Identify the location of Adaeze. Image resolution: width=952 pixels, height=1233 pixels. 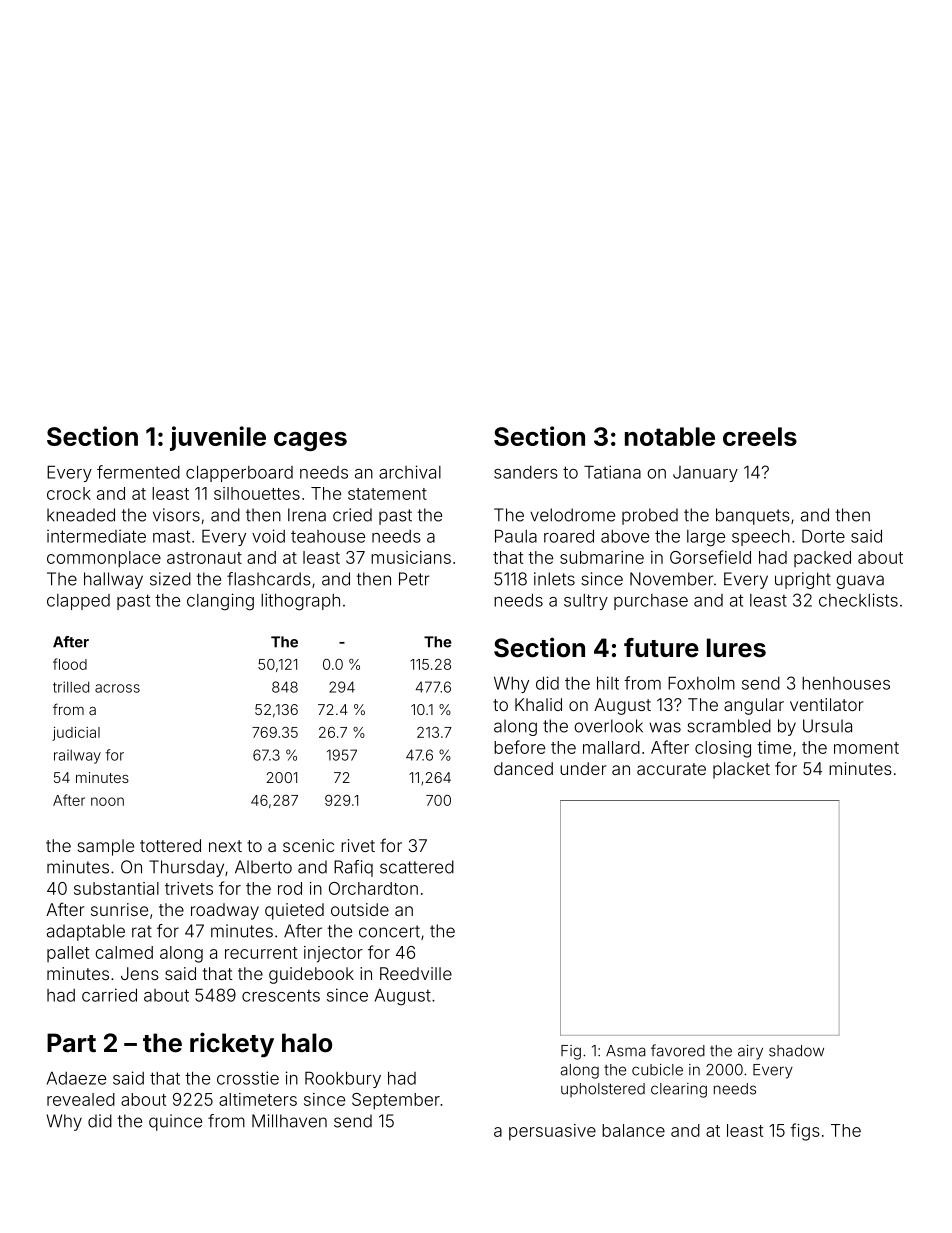
(76, 1078).
